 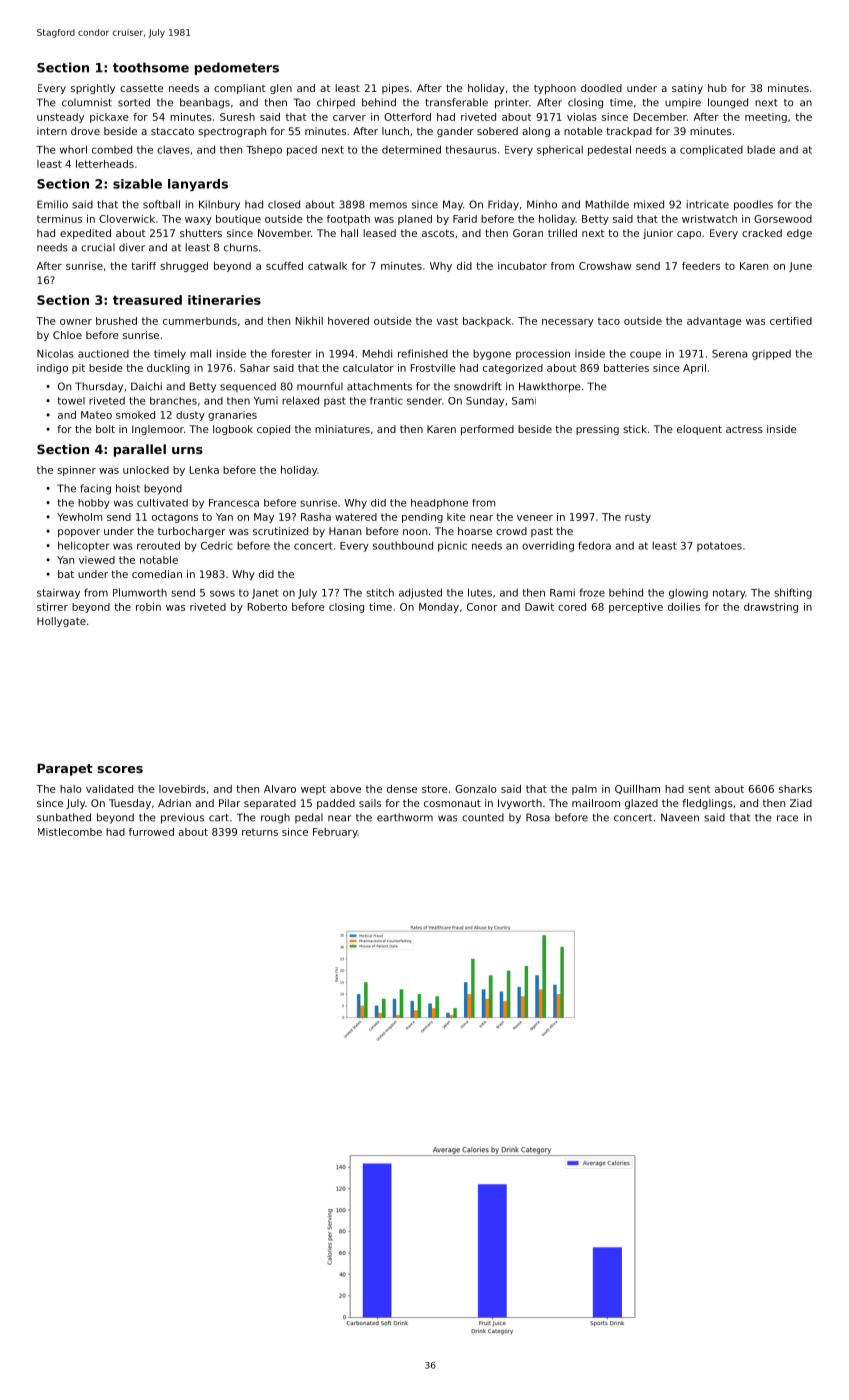 What do you see at coordinates (395, 89) in the screenshot?
I see `pipes` at bounding box center [395, 89].
